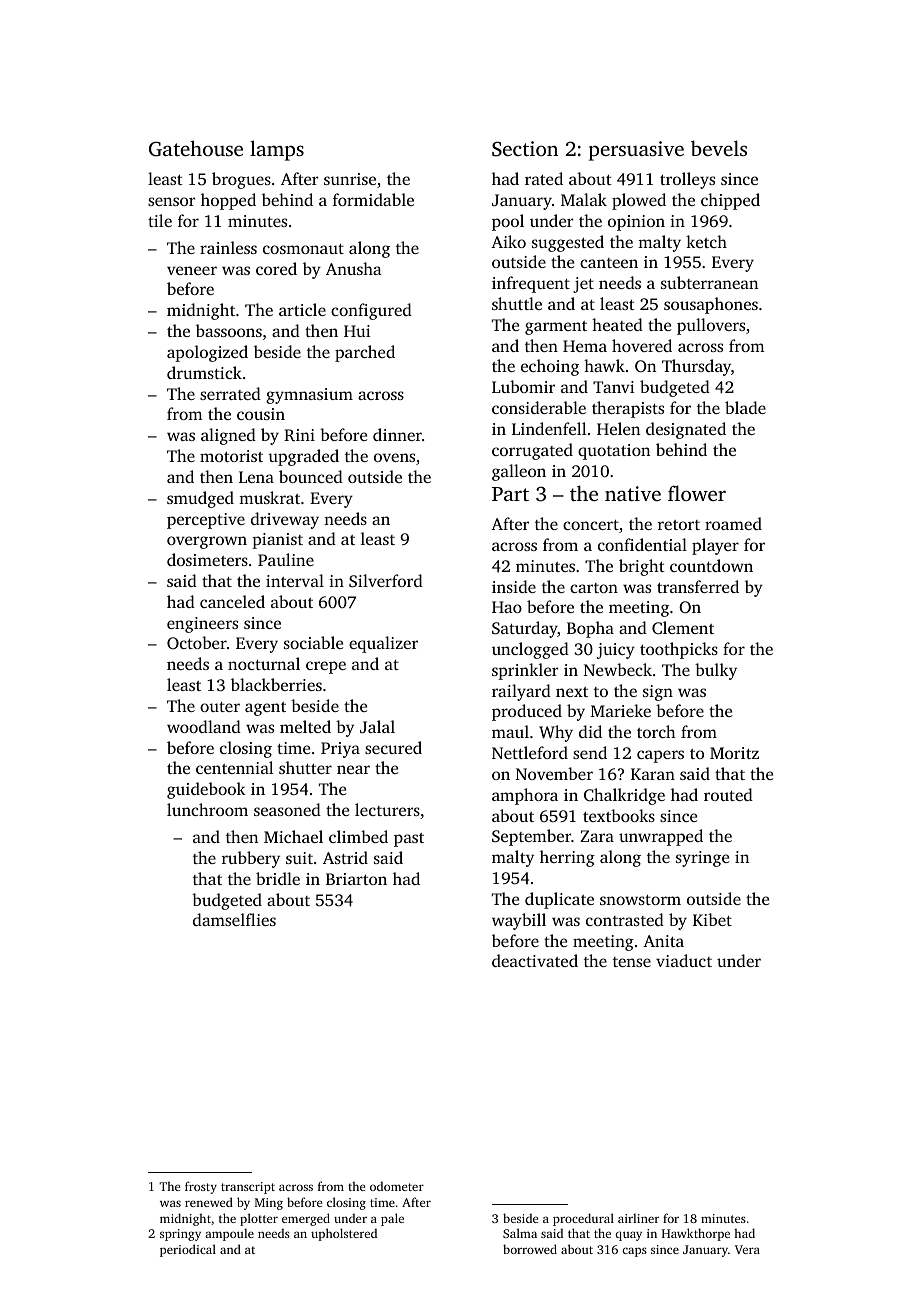 This screenshot has width=924, height=1311. I want to click on tense, so click(632, 962).
